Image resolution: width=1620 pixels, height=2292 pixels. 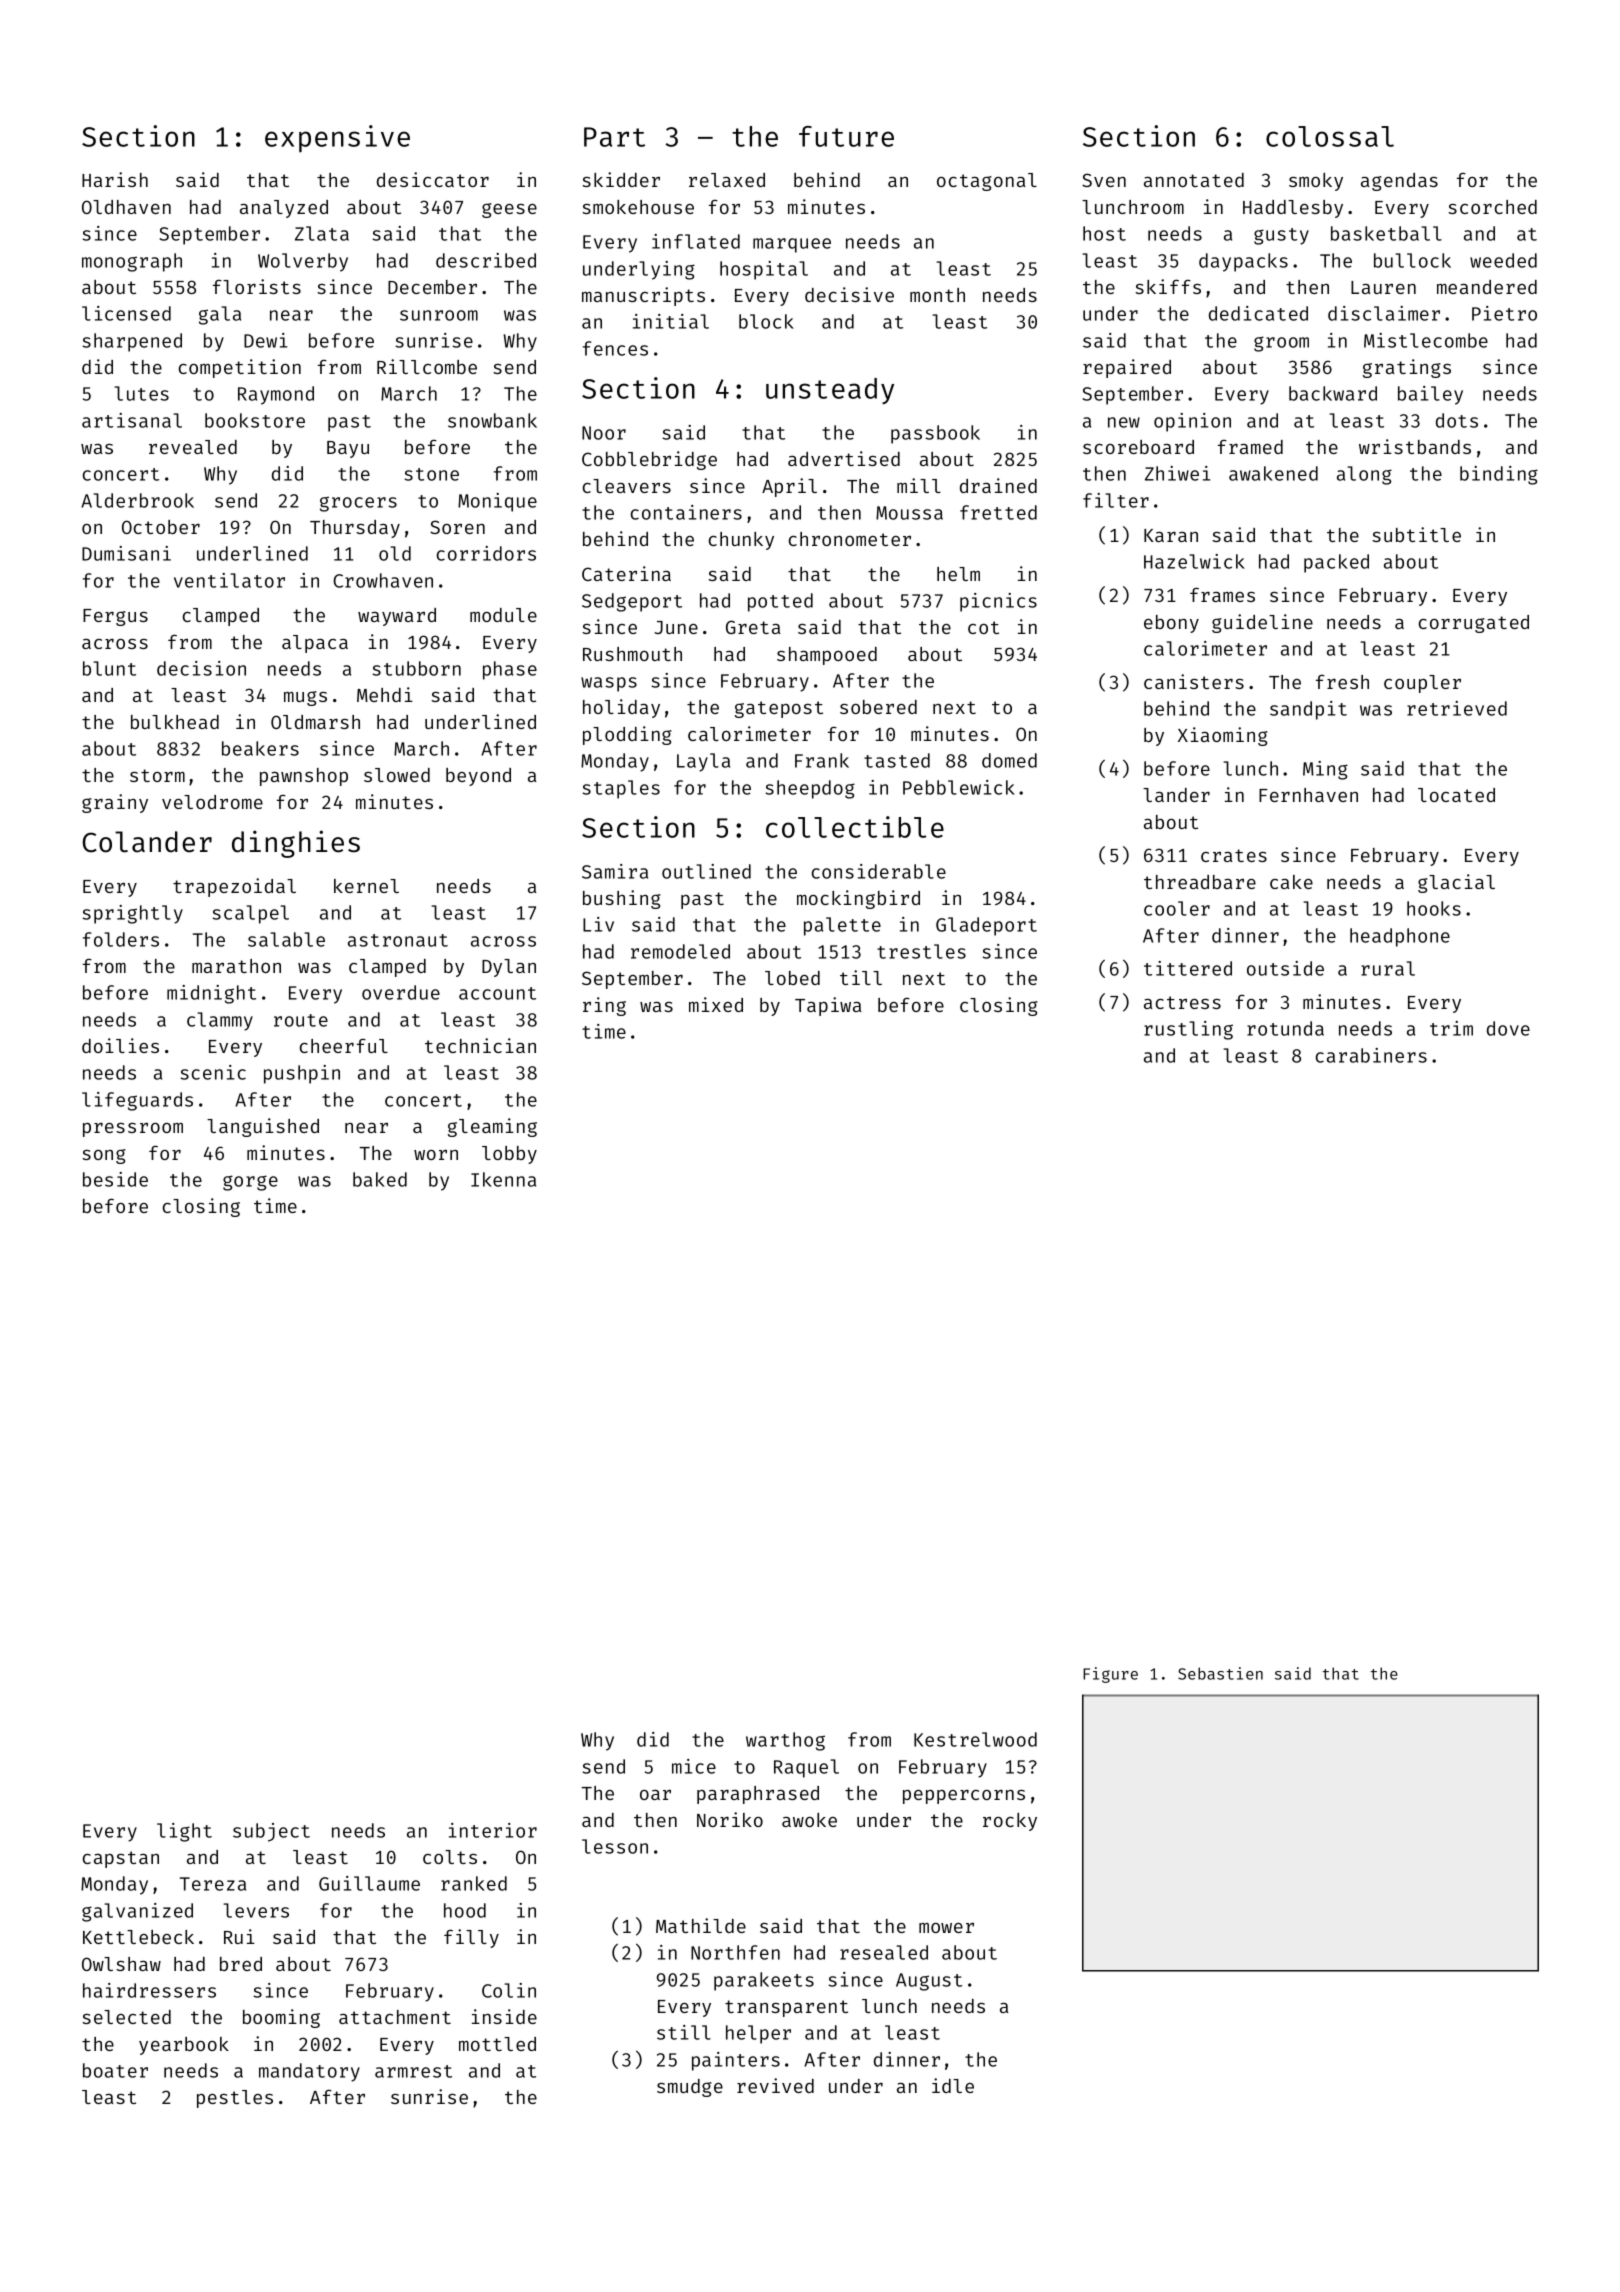 I want to click on Northfen, so click(x=735, y=1952).
